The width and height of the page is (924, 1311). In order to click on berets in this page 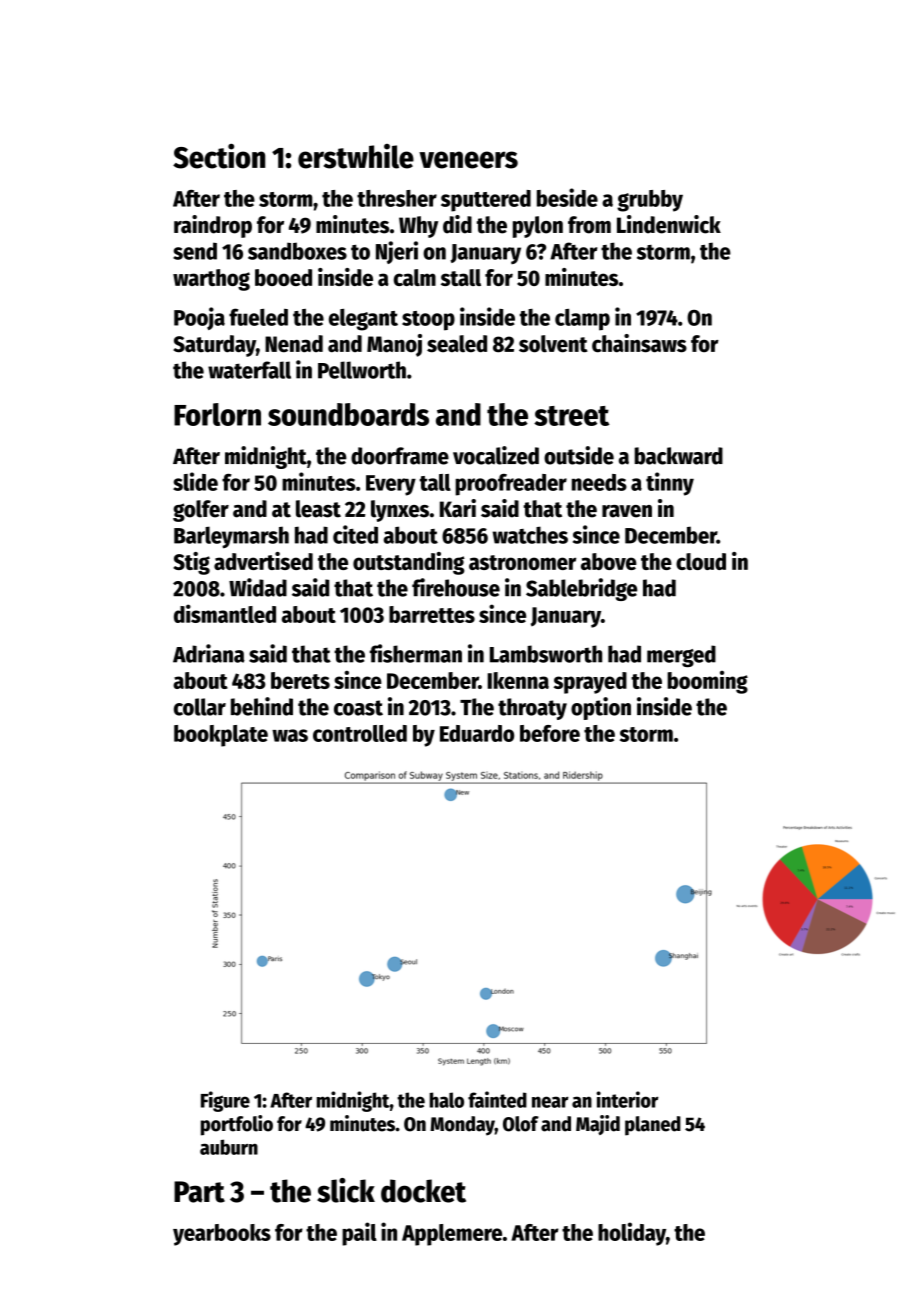, I will do `click(300, 680)`.
